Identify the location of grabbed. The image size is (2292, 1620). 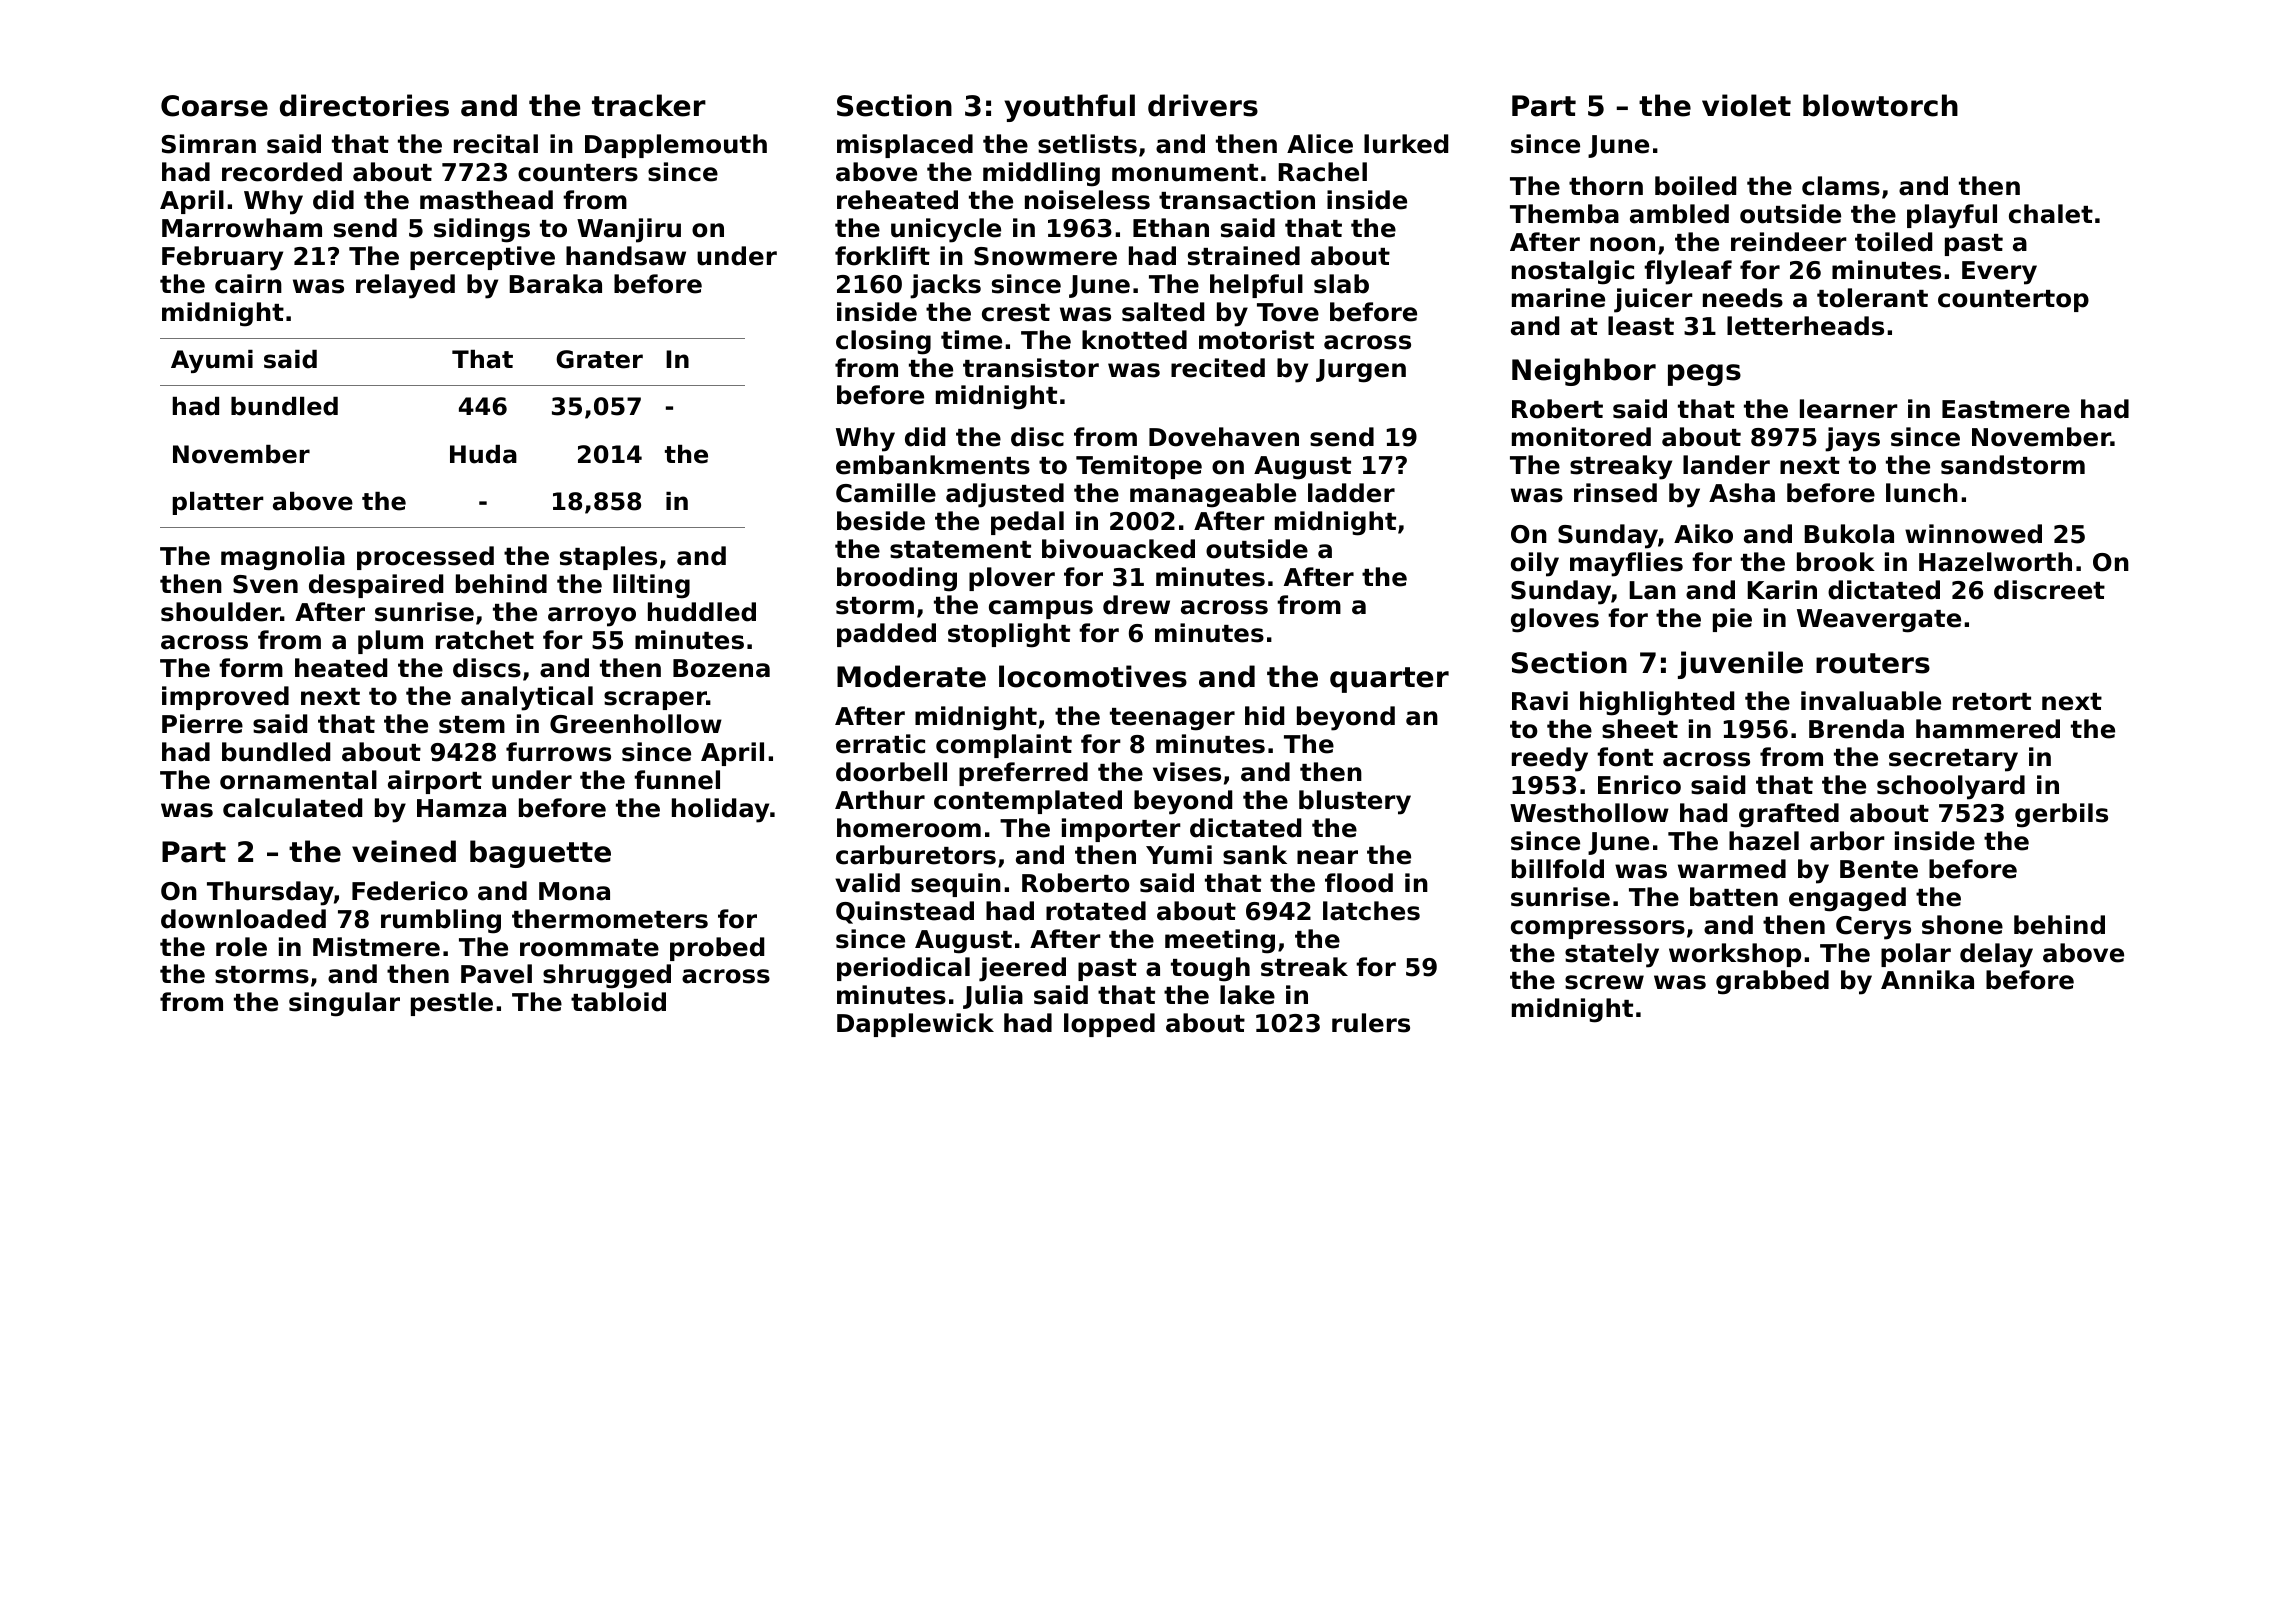
(1772, 982).
